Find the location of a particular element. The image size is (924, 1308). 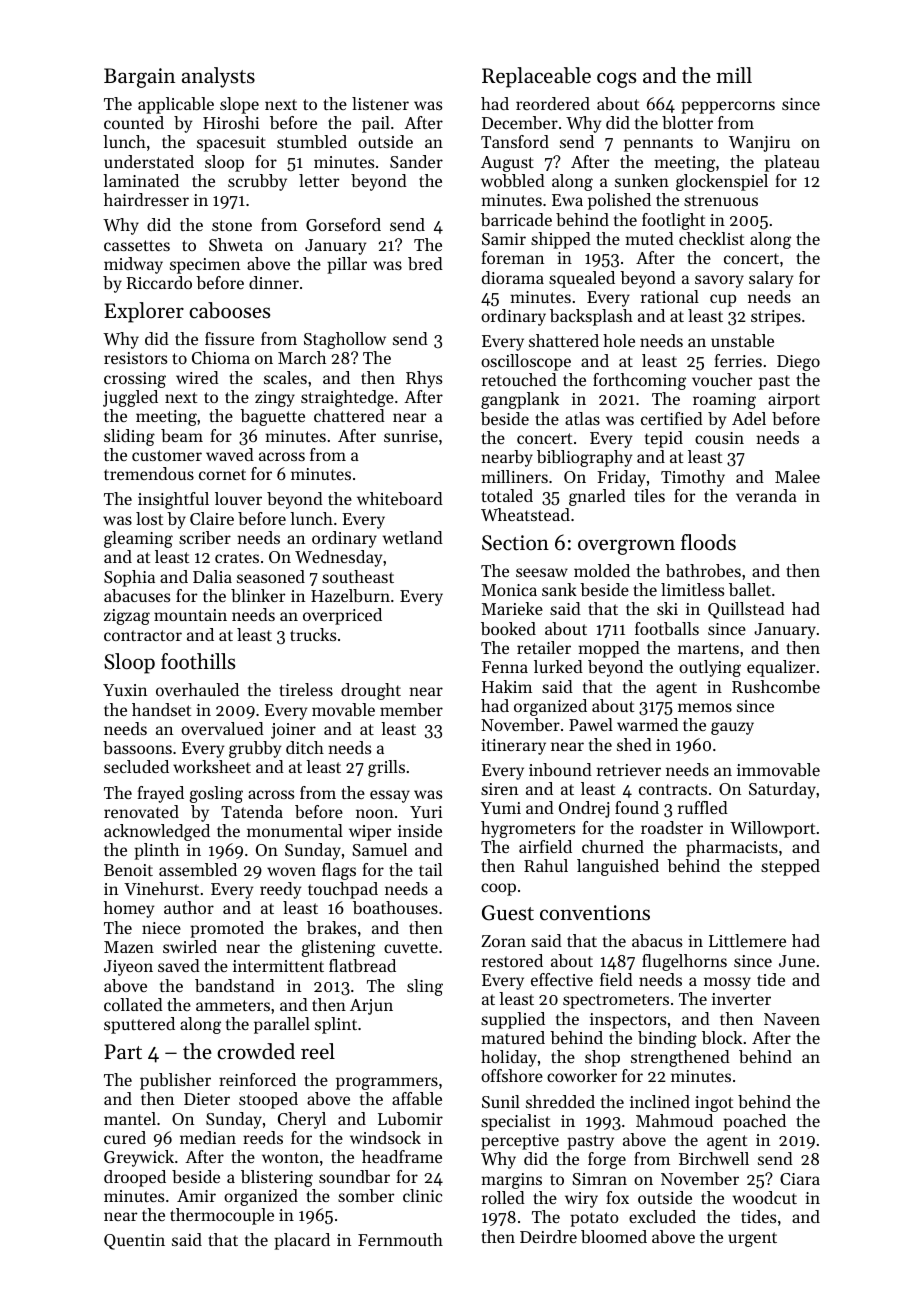

retouched is located at coordinates (519, 379).
